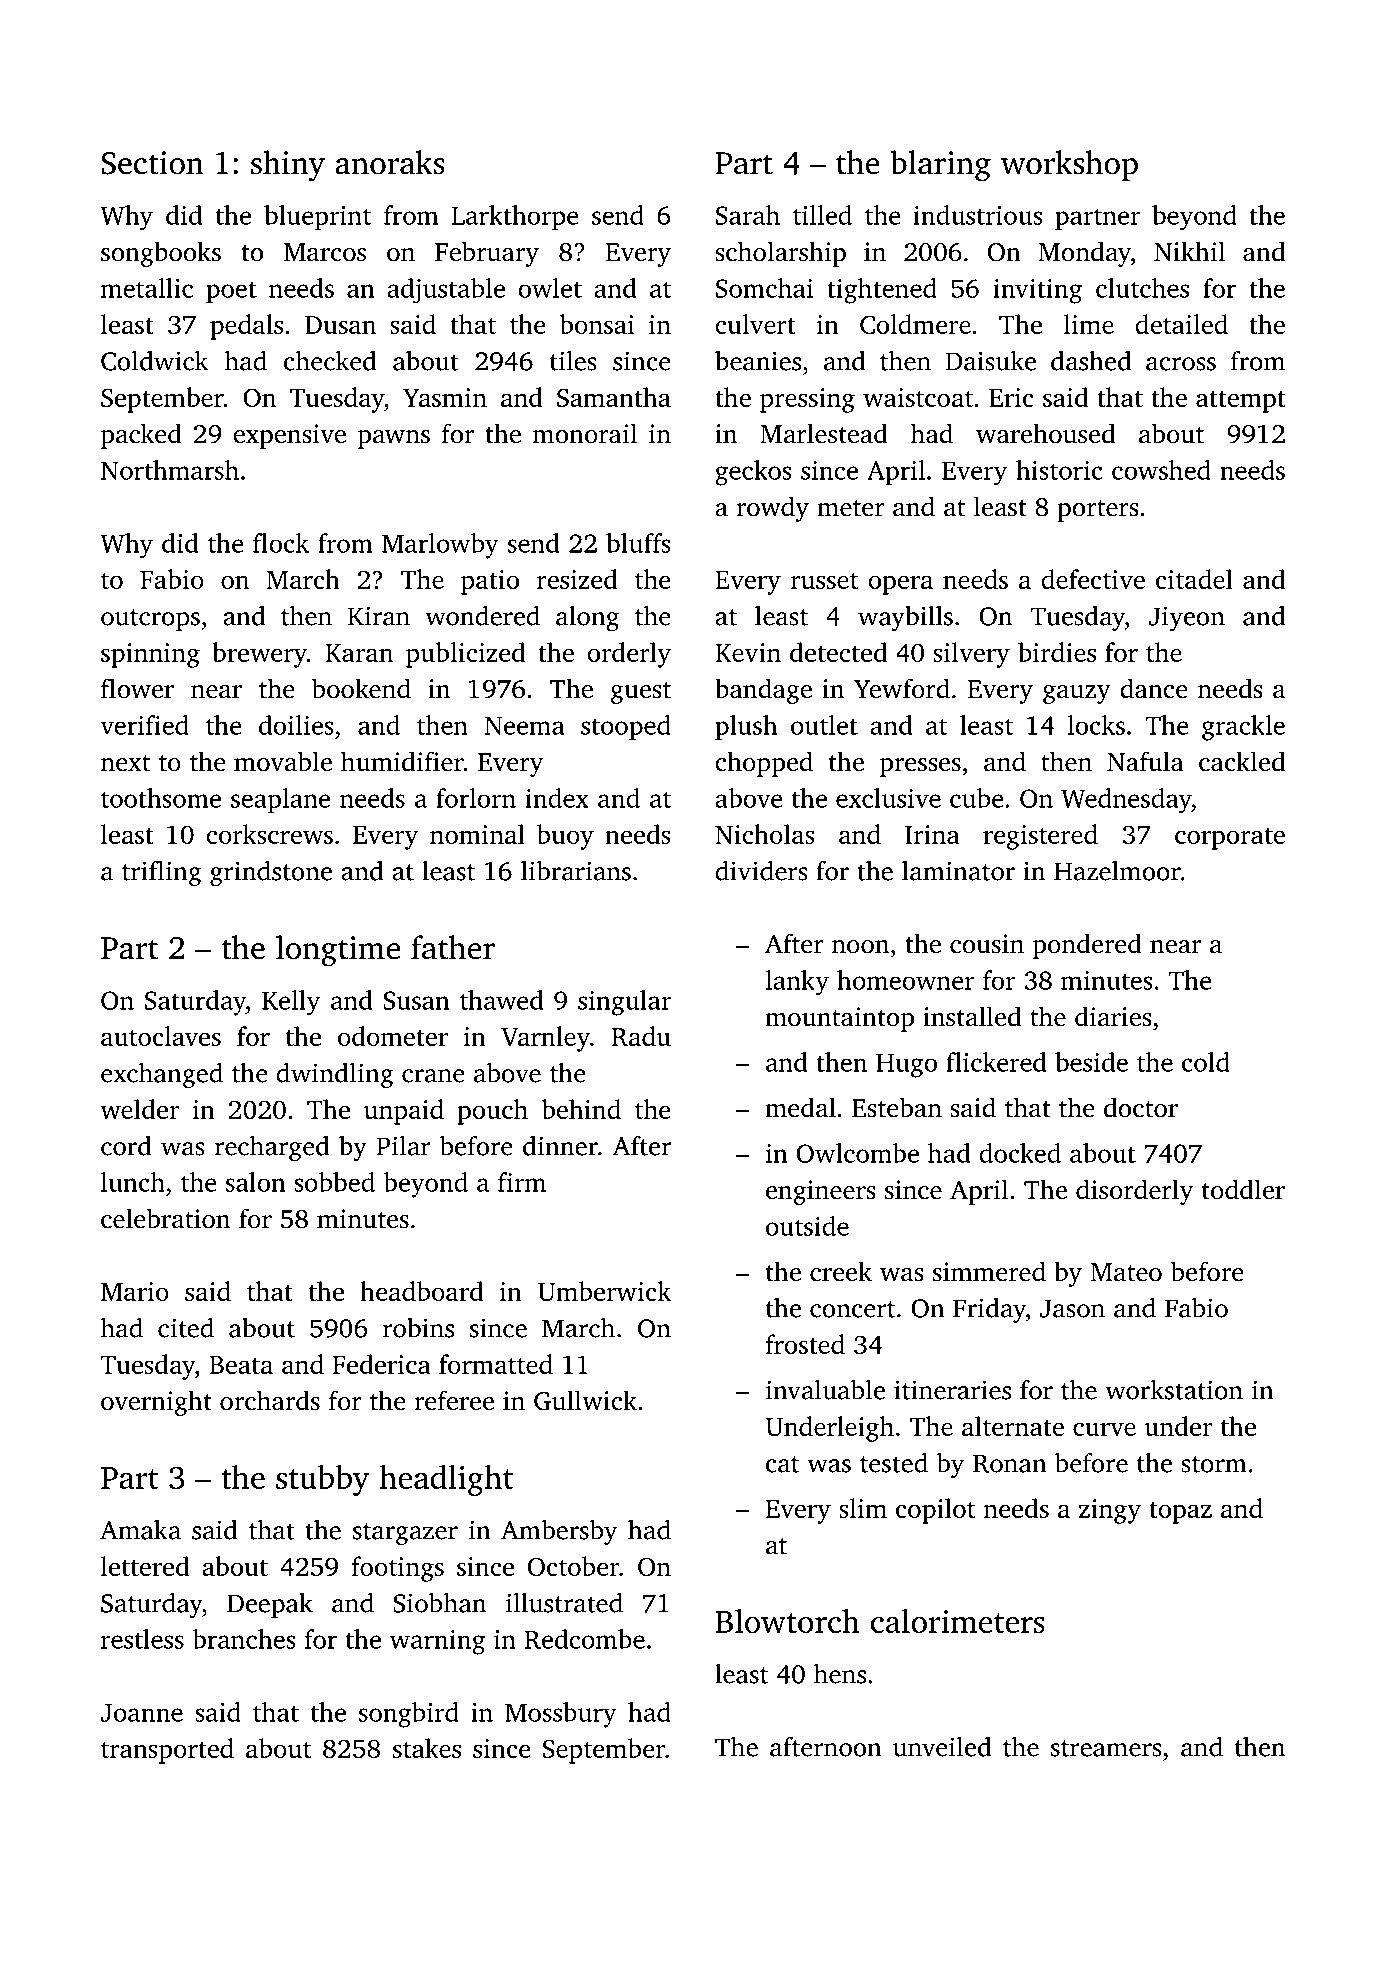 The height and width of the page is (1969, 1386). What do you see at coordinates (824, 433) in the page?
I see `Marlestead` at bounding box center [824, 433].
